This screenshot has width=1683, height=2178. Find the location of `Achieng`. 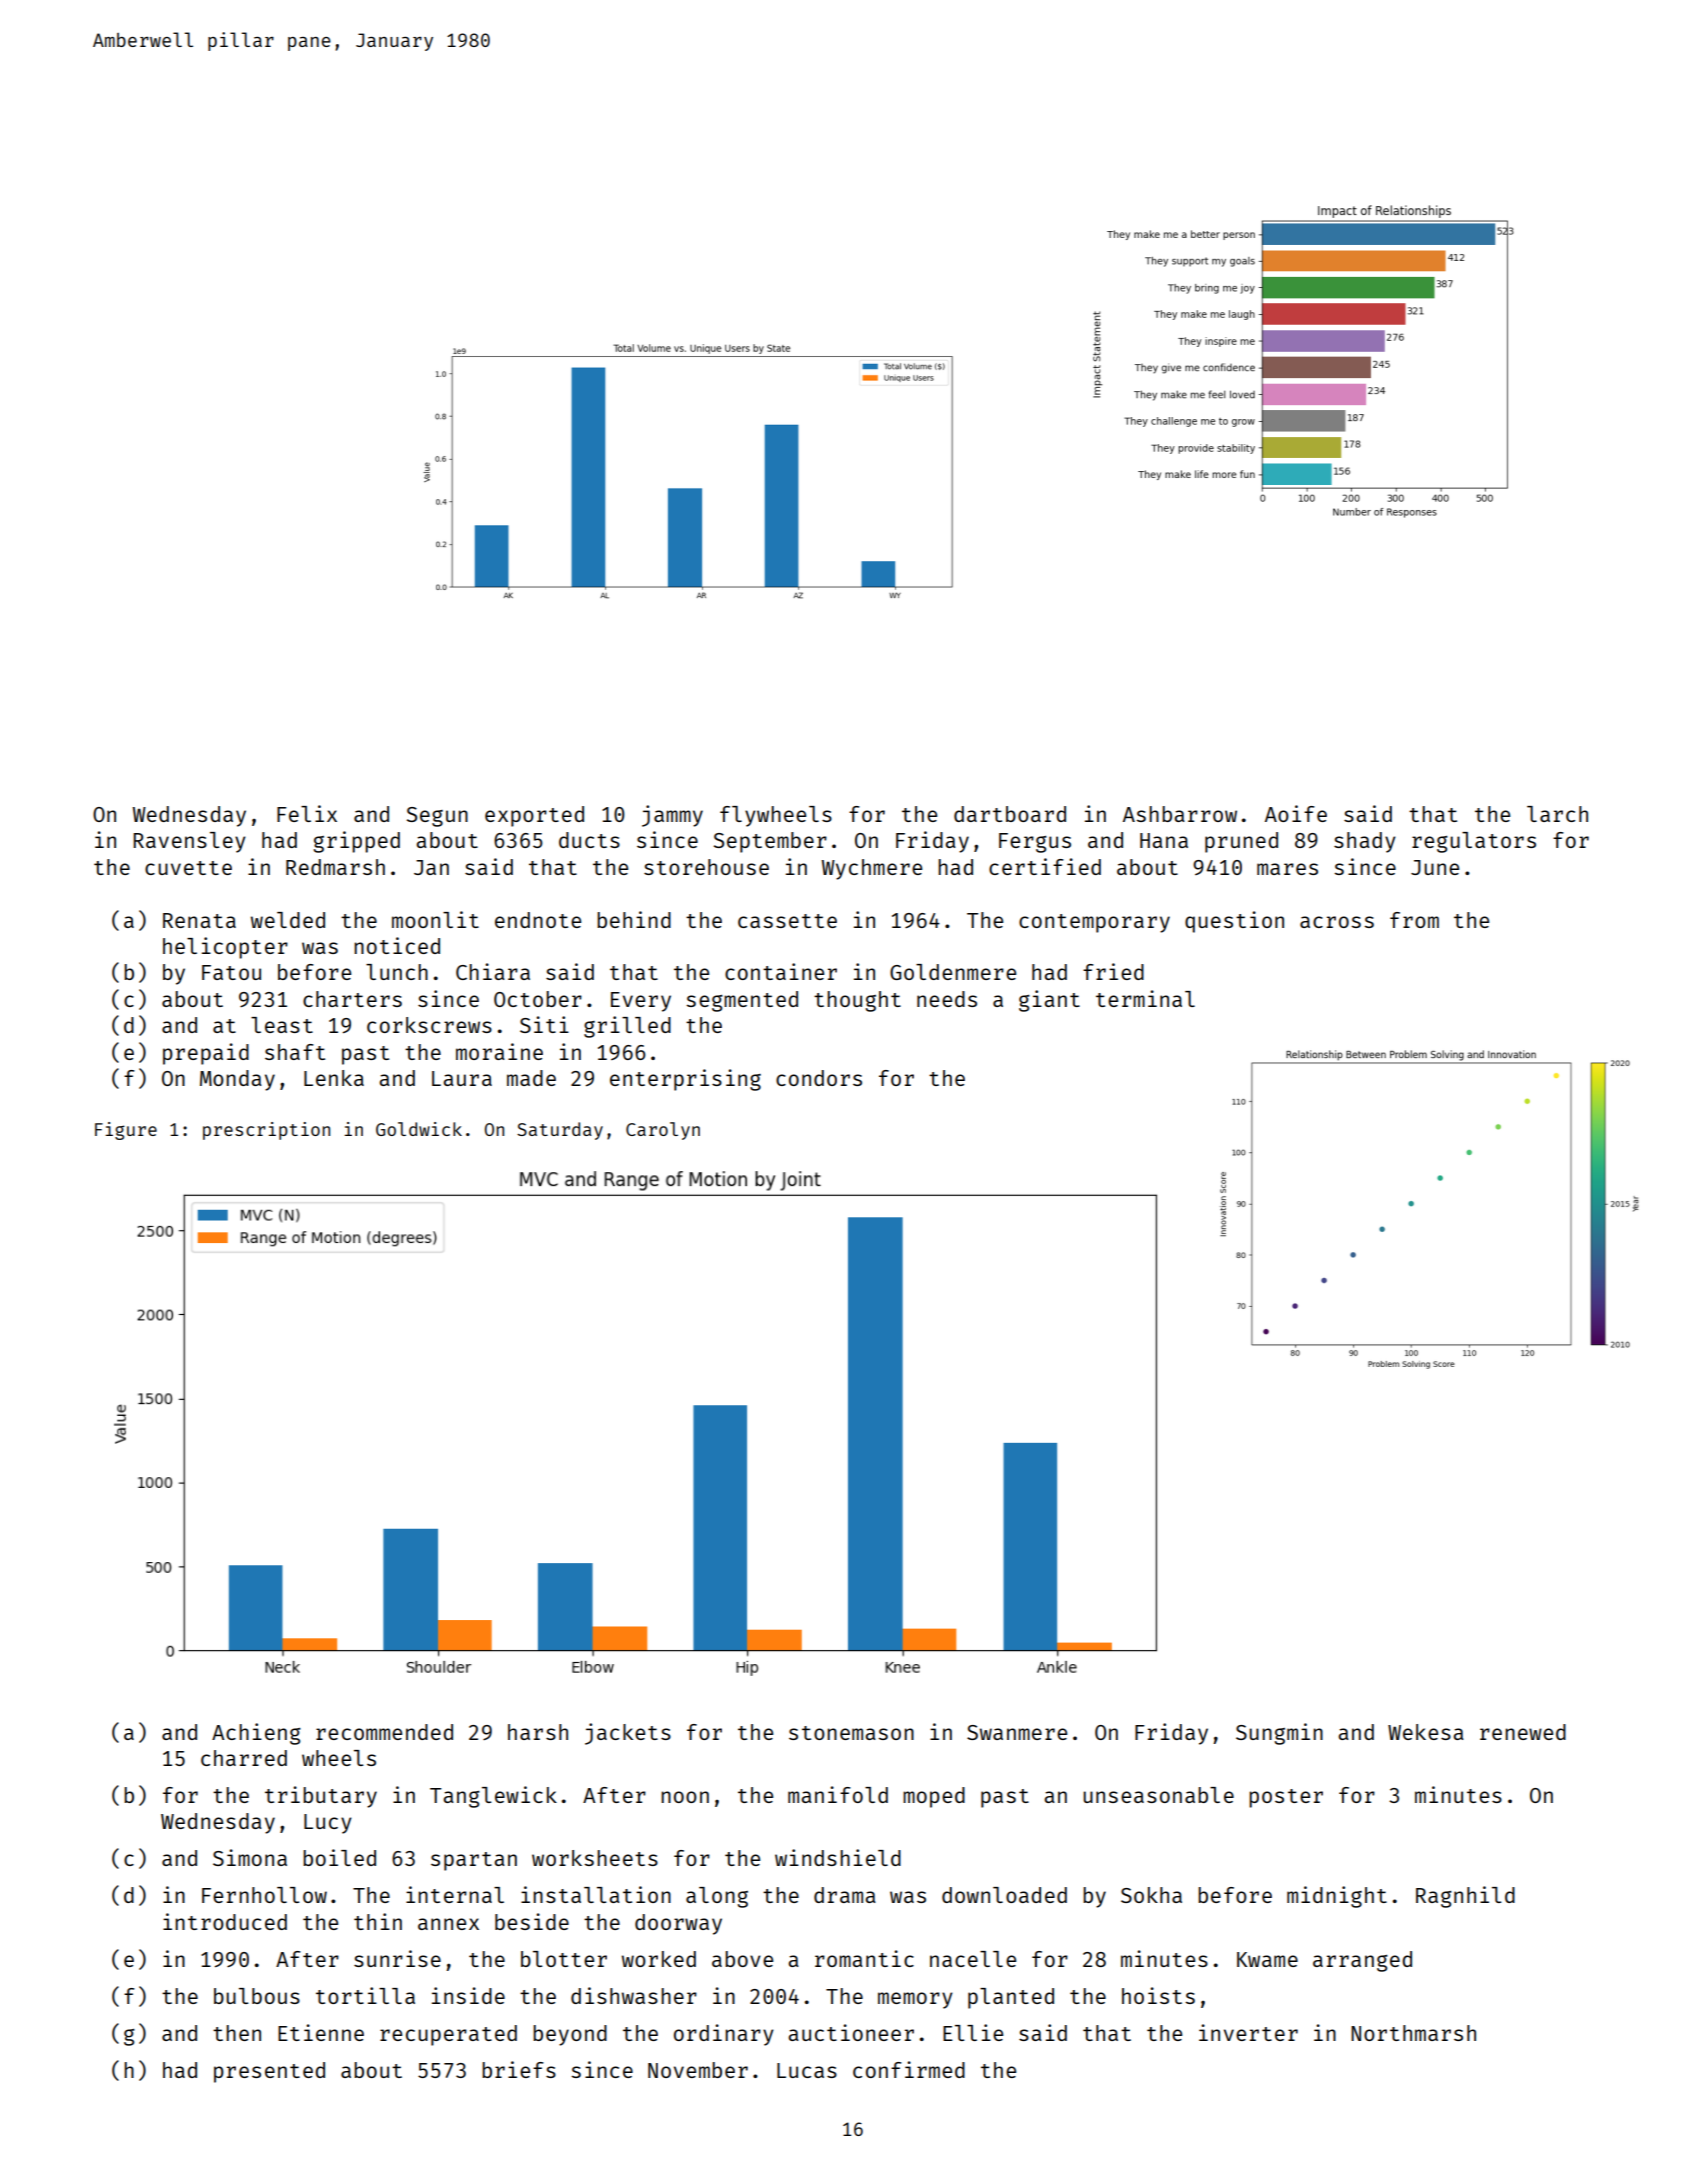

Achieng is located at coordinates (256, 1734).
